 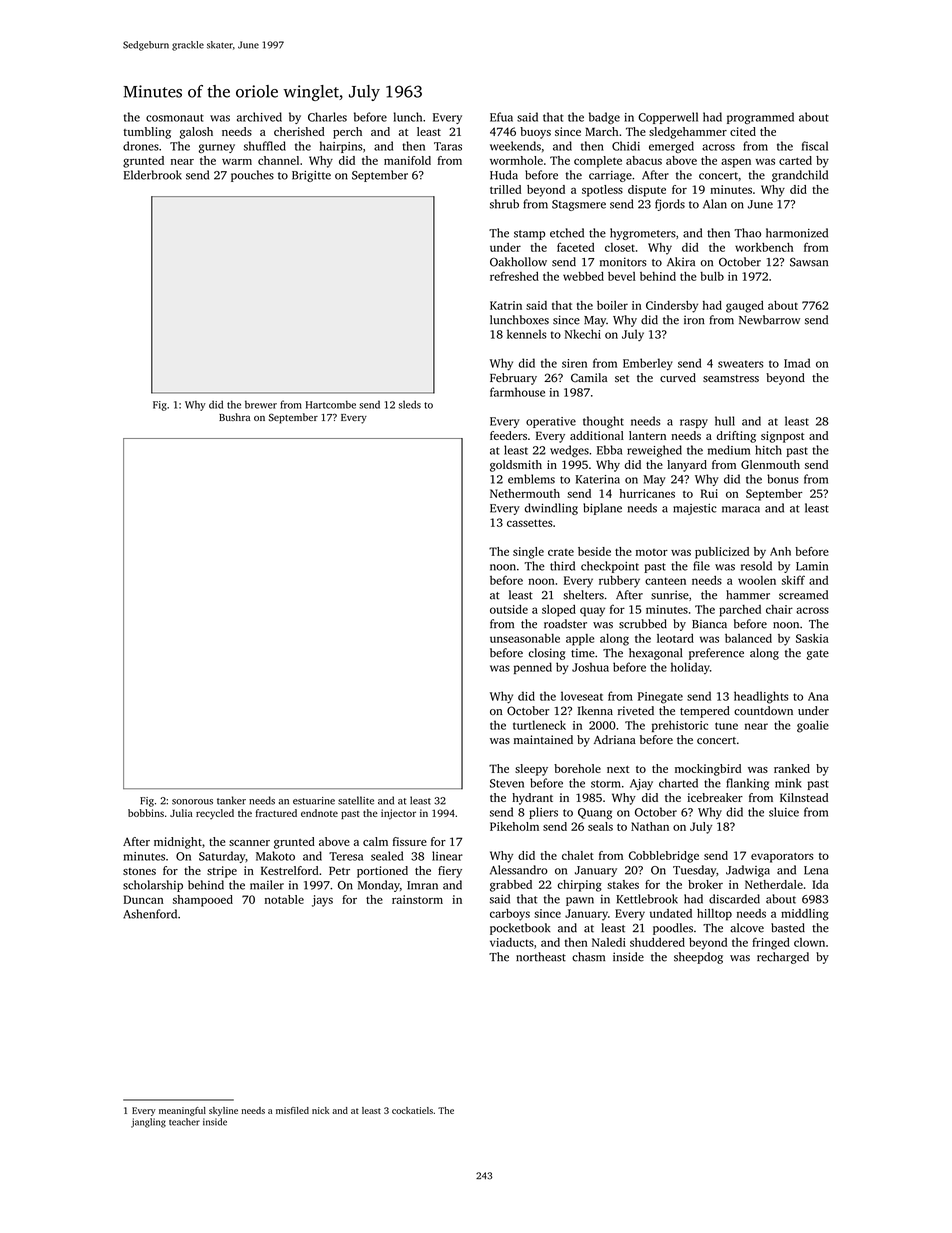 What do you see at coordinates (813, 726) in the screenshot?
I see `goalie` at bounding box center [813, 726].
